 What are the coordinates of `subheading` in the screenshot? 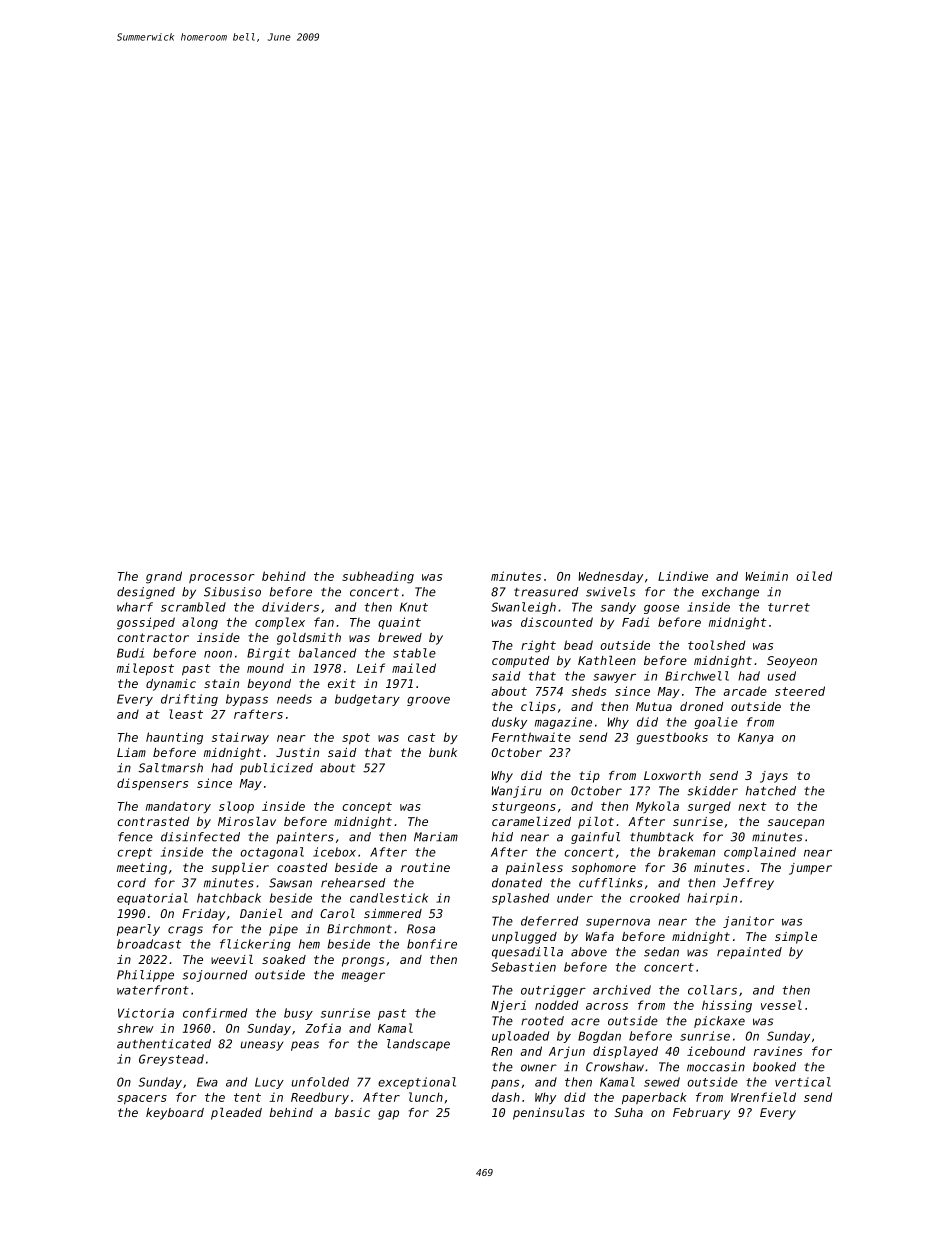 It's located at (378, 577).
